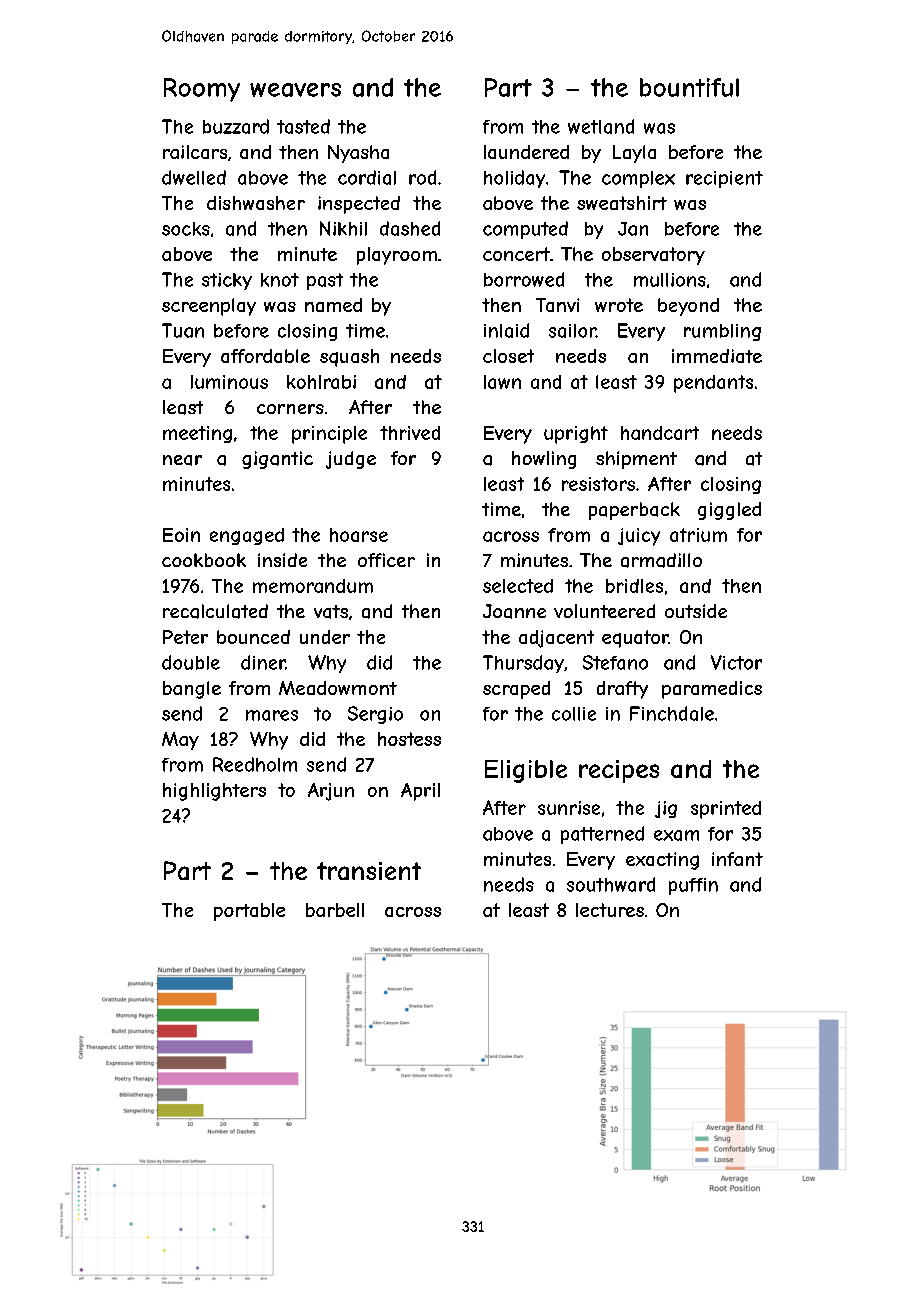 The width and height of the screenshot is (924, 1311). I want to click on Roomy, so click(202, 90).
